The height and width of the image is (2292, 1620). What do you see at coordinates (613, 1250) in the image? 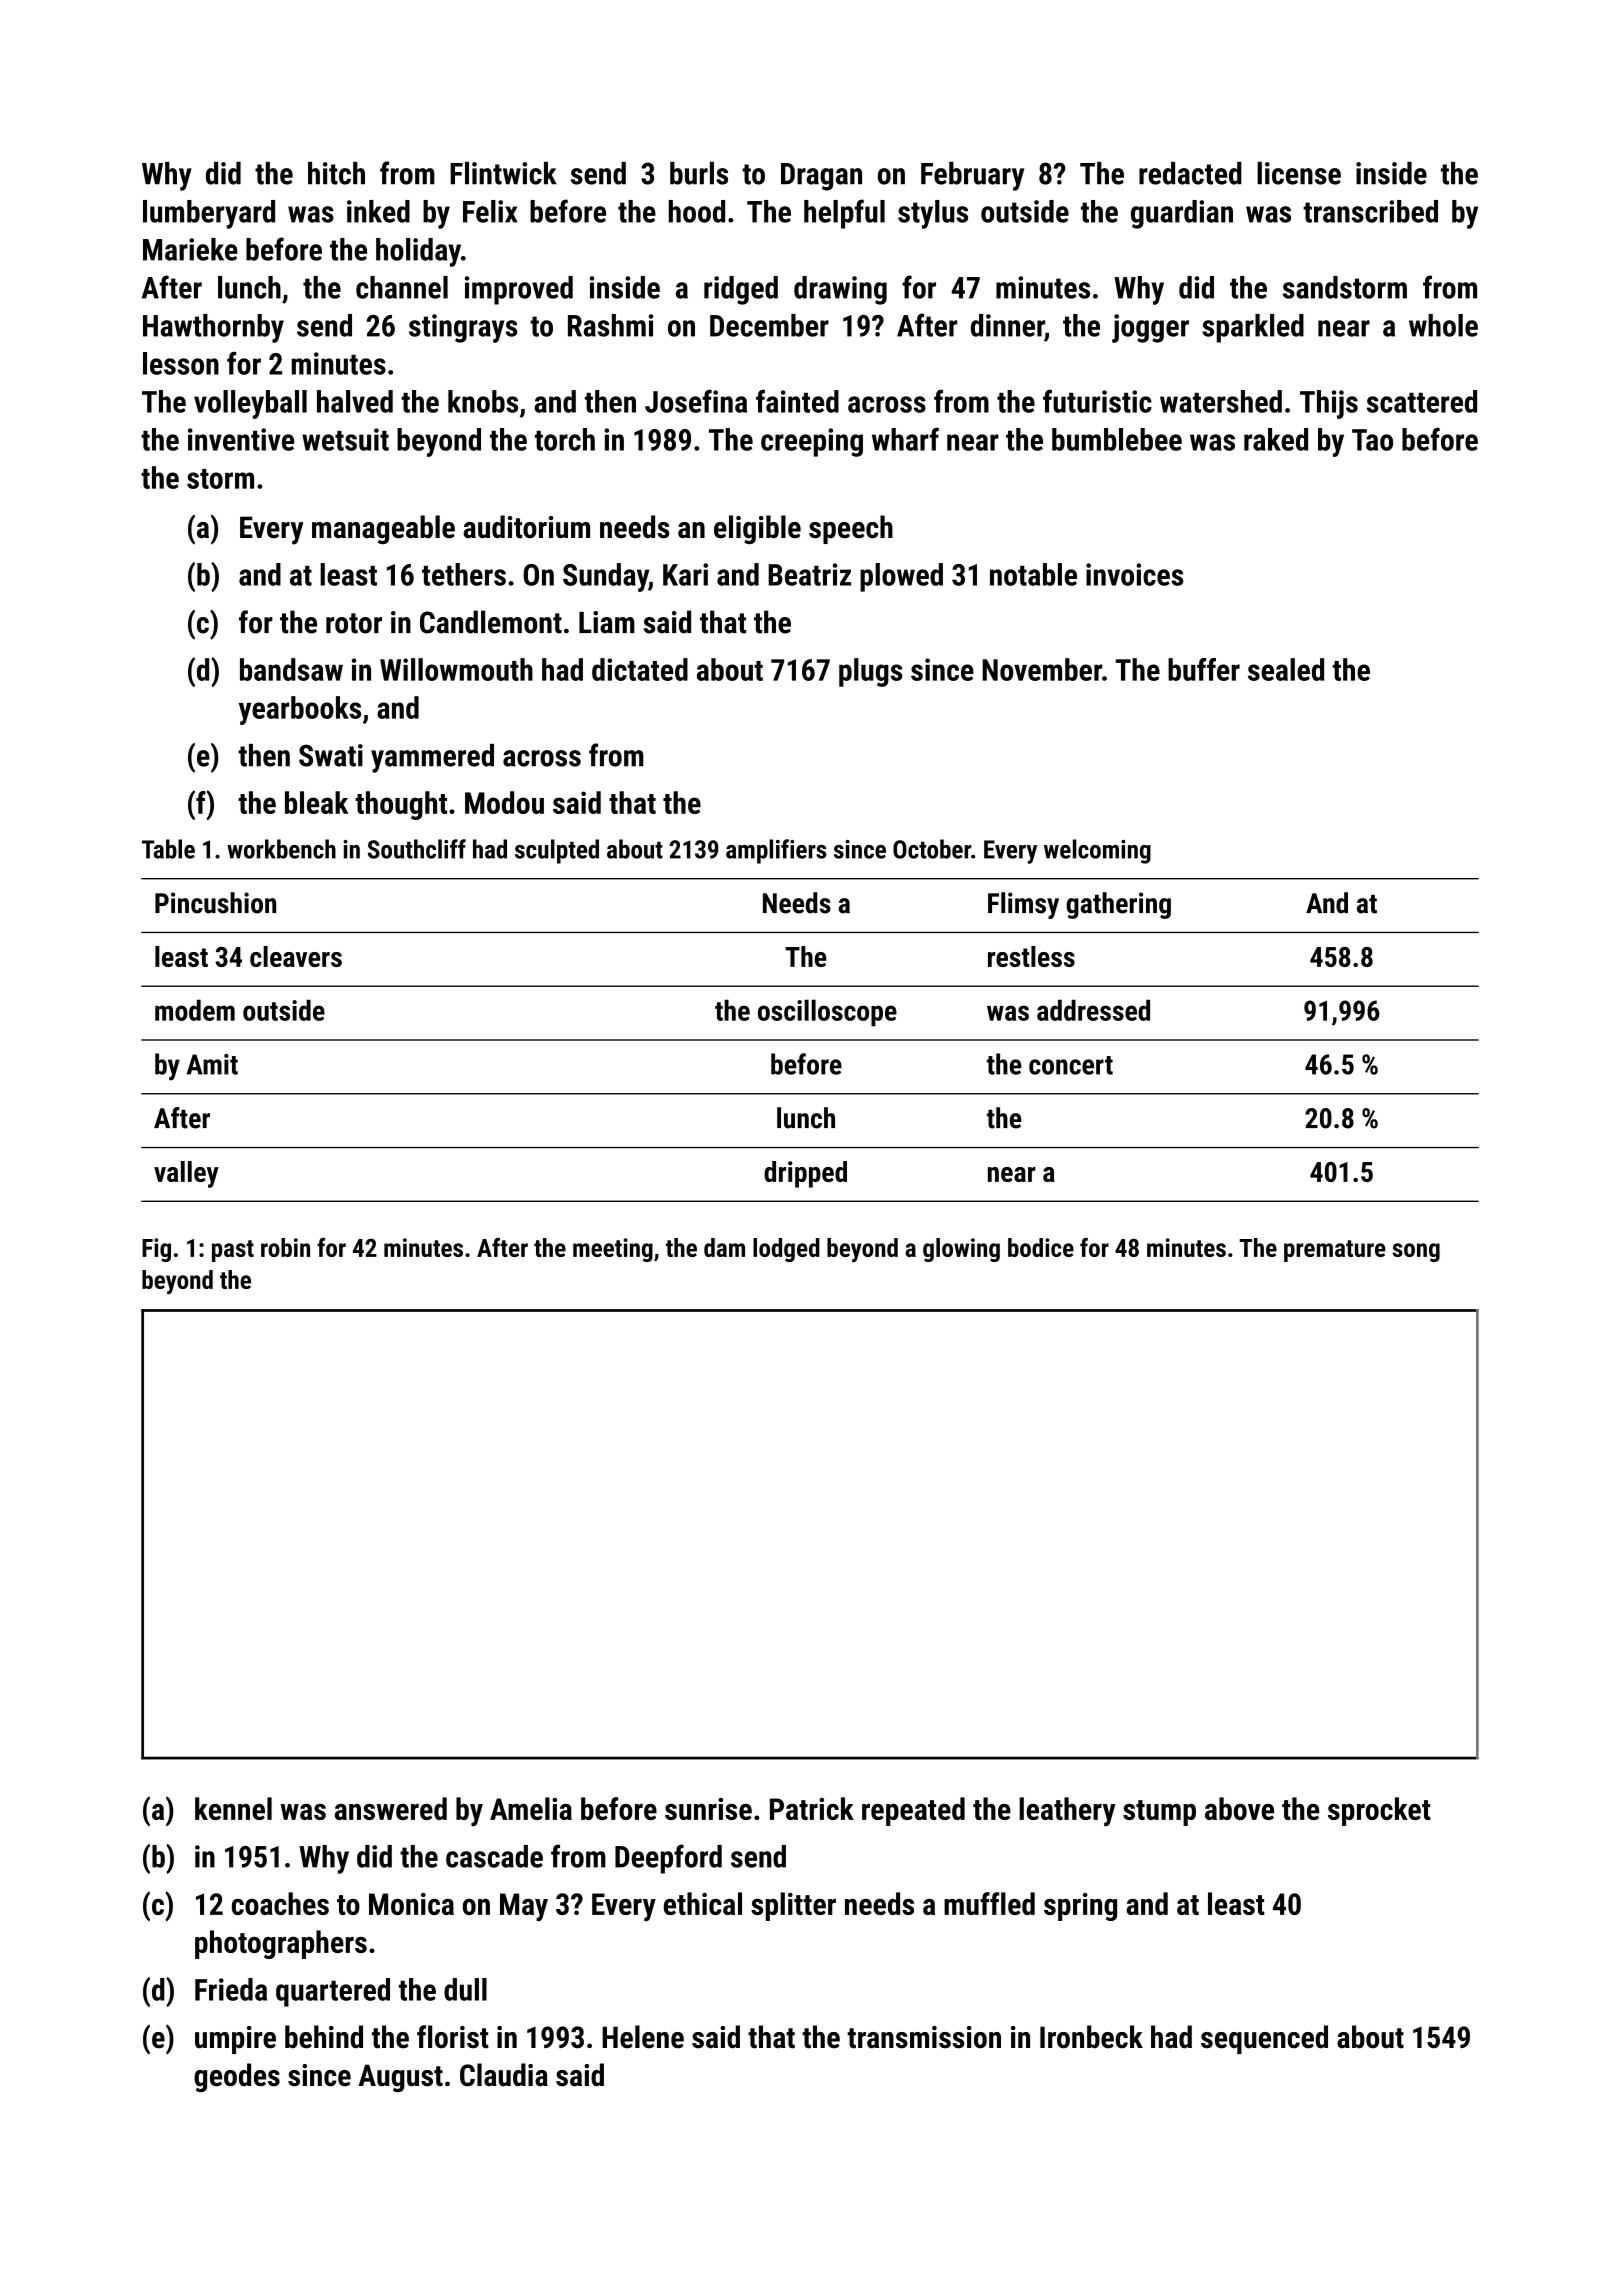
I see `meeting` at bounding box center [613, 1250].
